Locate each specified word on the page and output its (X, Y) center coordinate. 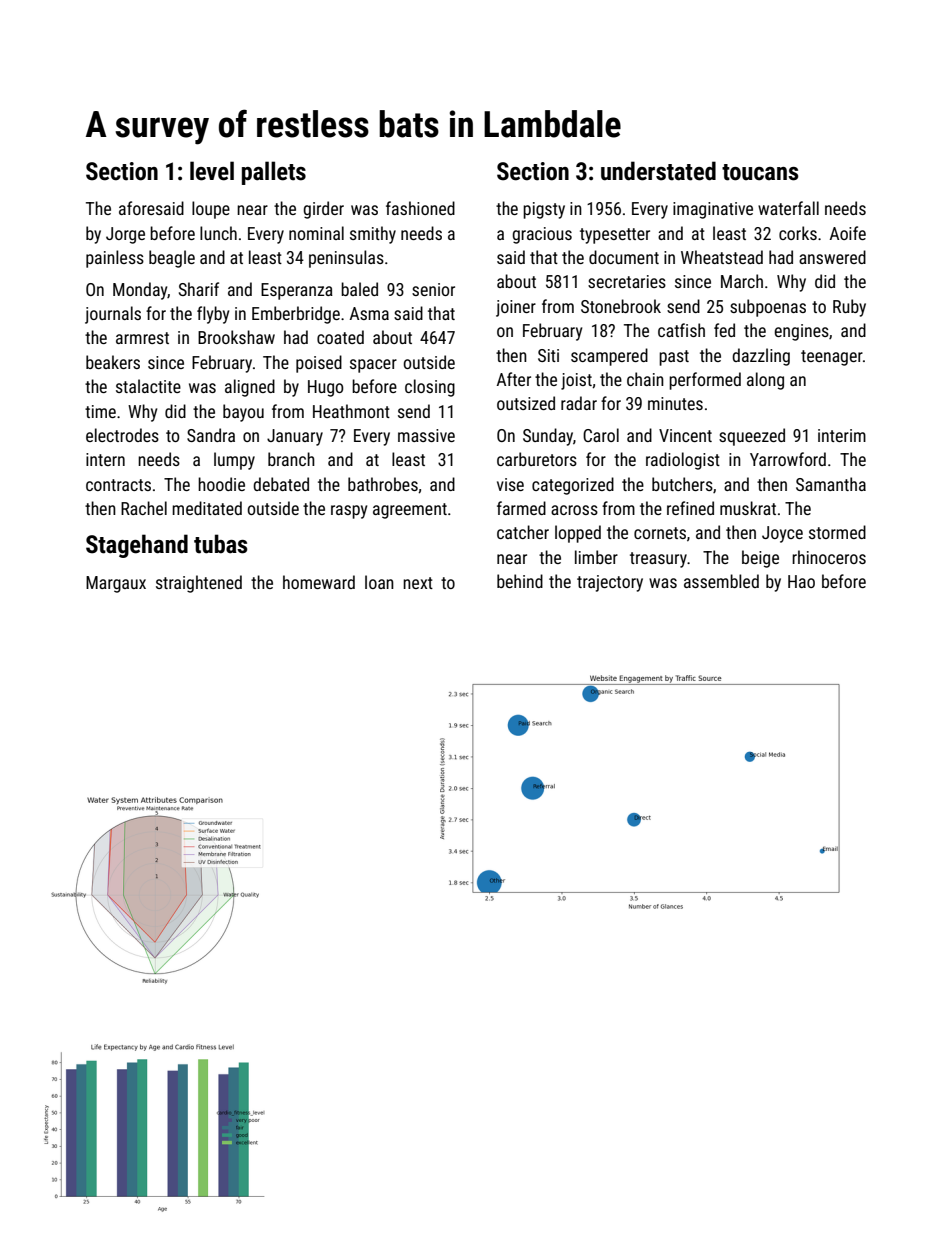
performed (705, 381)
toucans (760, 172)
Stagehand (137, 546)
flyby (213, 315)
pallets (274, 173)
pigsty (544, 210)
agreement (410, 511)
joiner (516, 308)
